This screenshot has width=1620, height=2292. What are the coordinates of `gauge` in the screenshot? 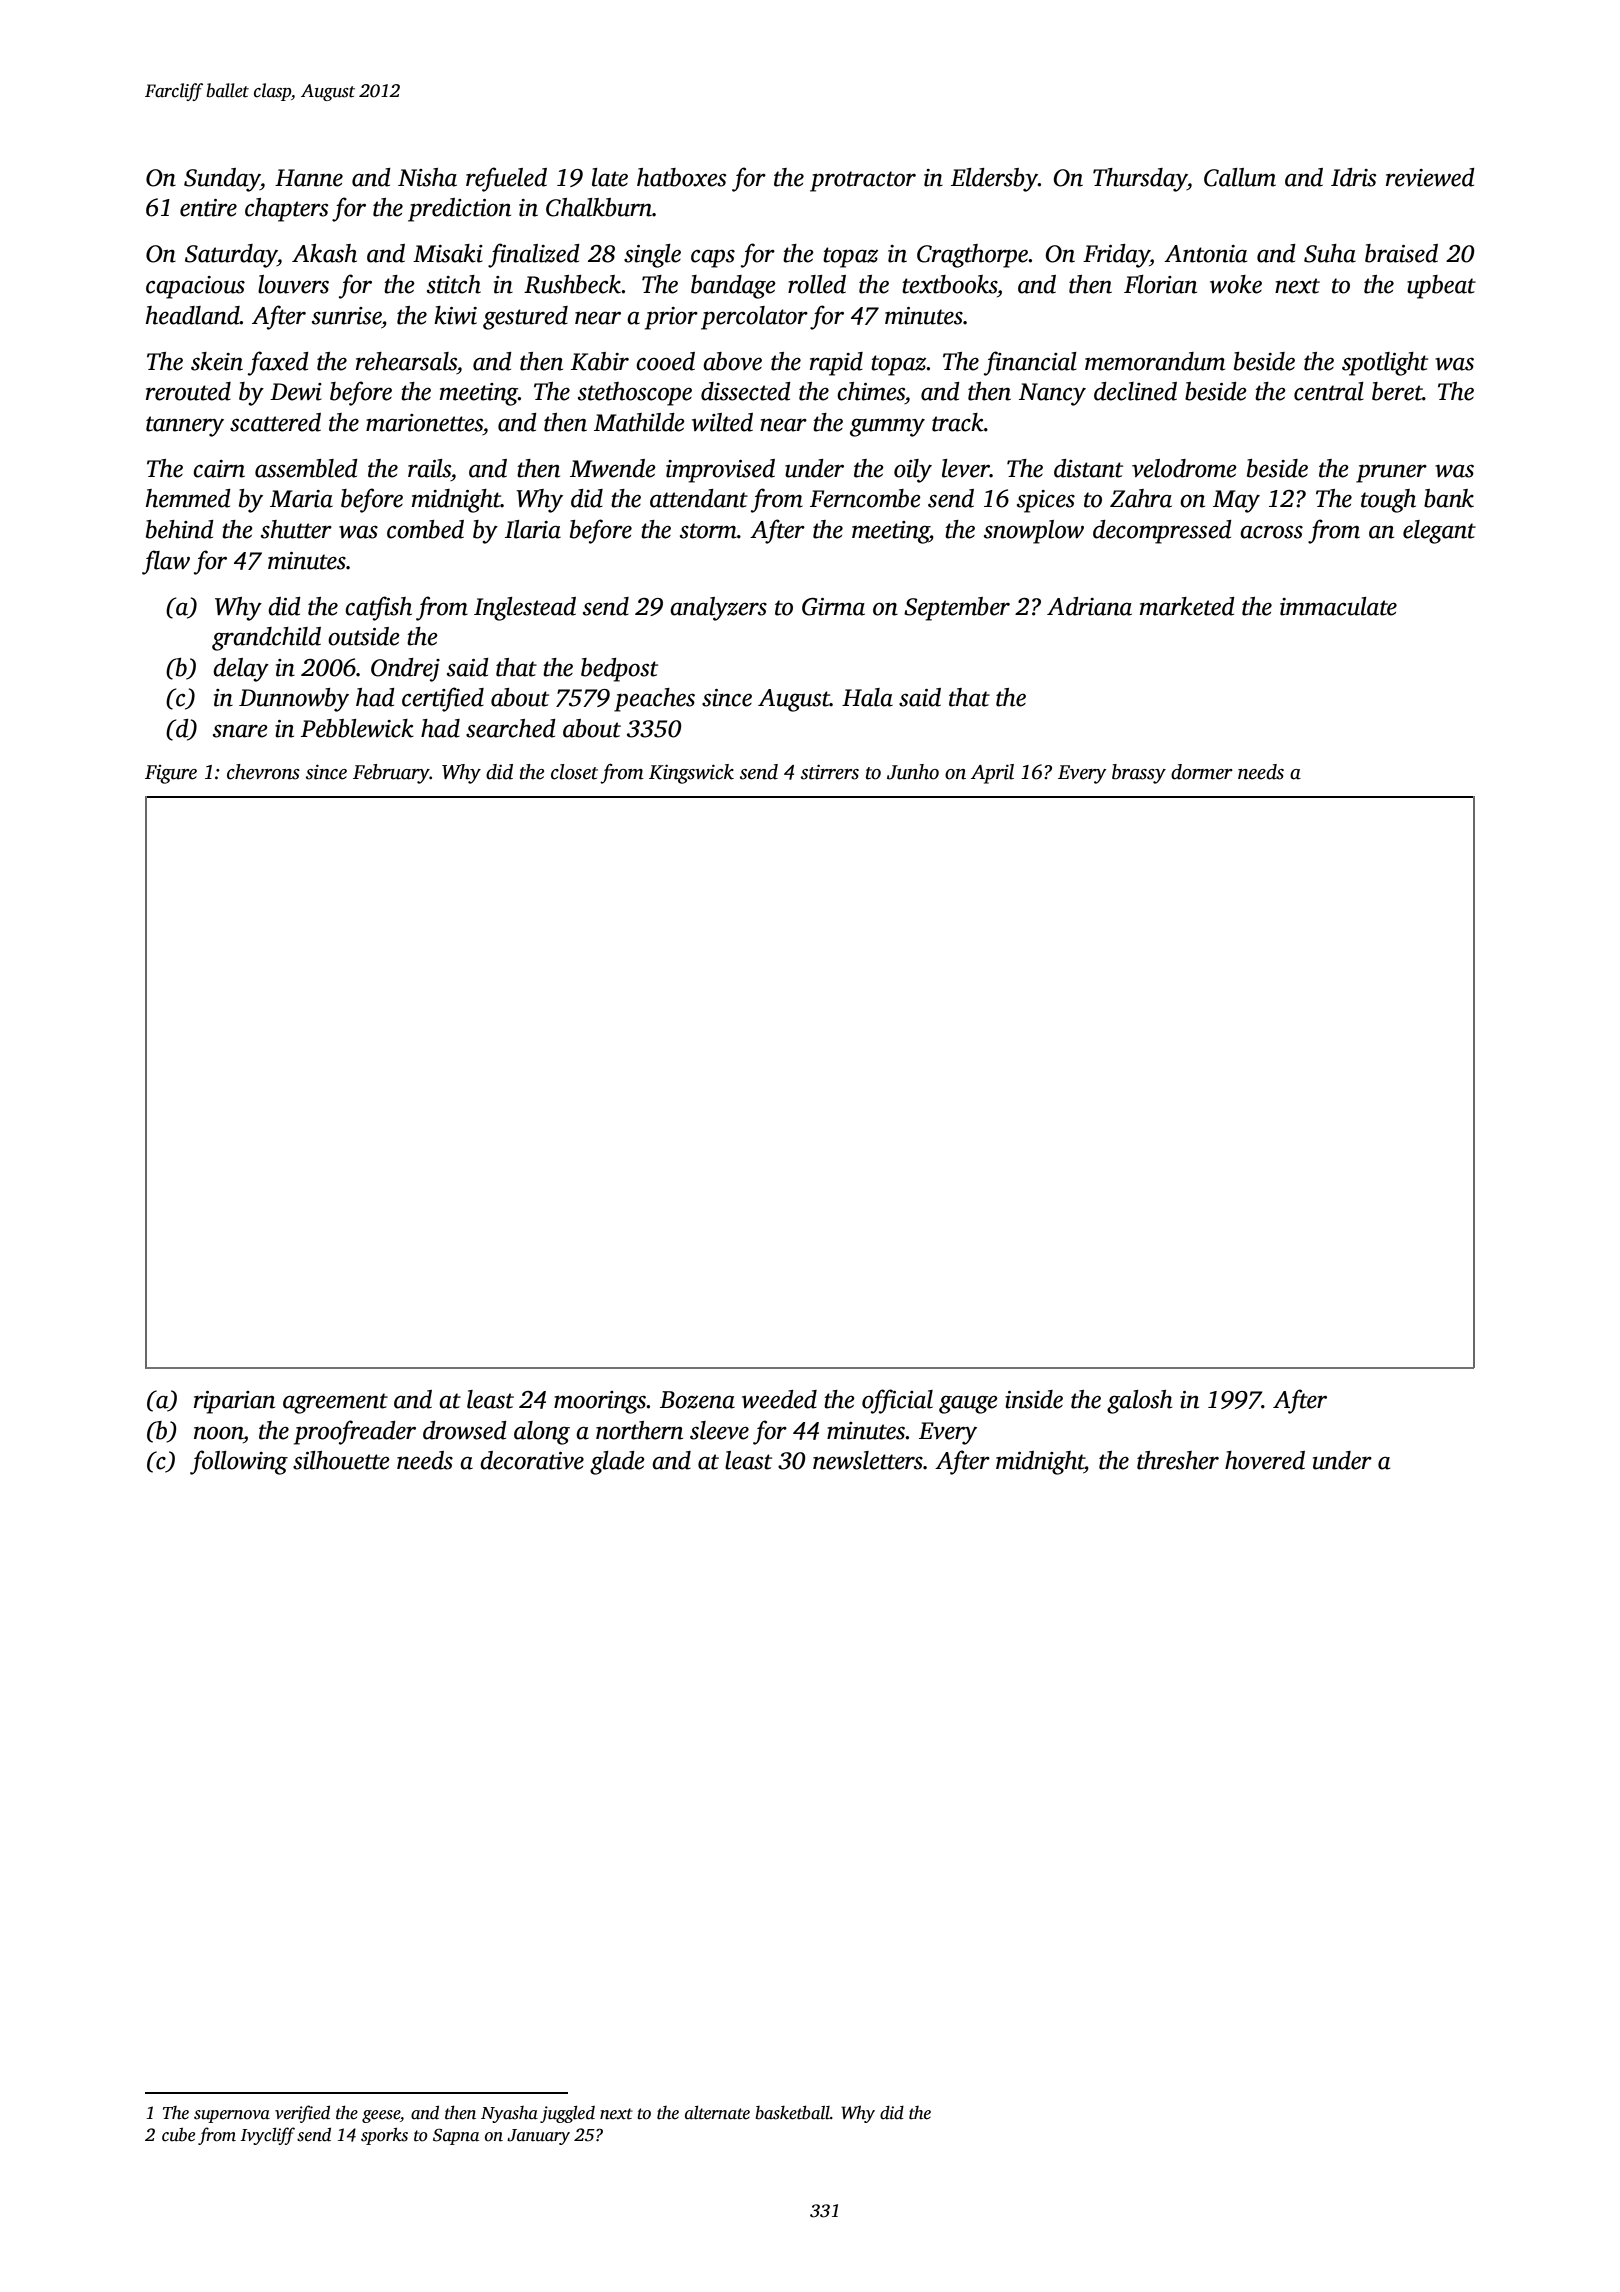 It's located at (968, 1404).
